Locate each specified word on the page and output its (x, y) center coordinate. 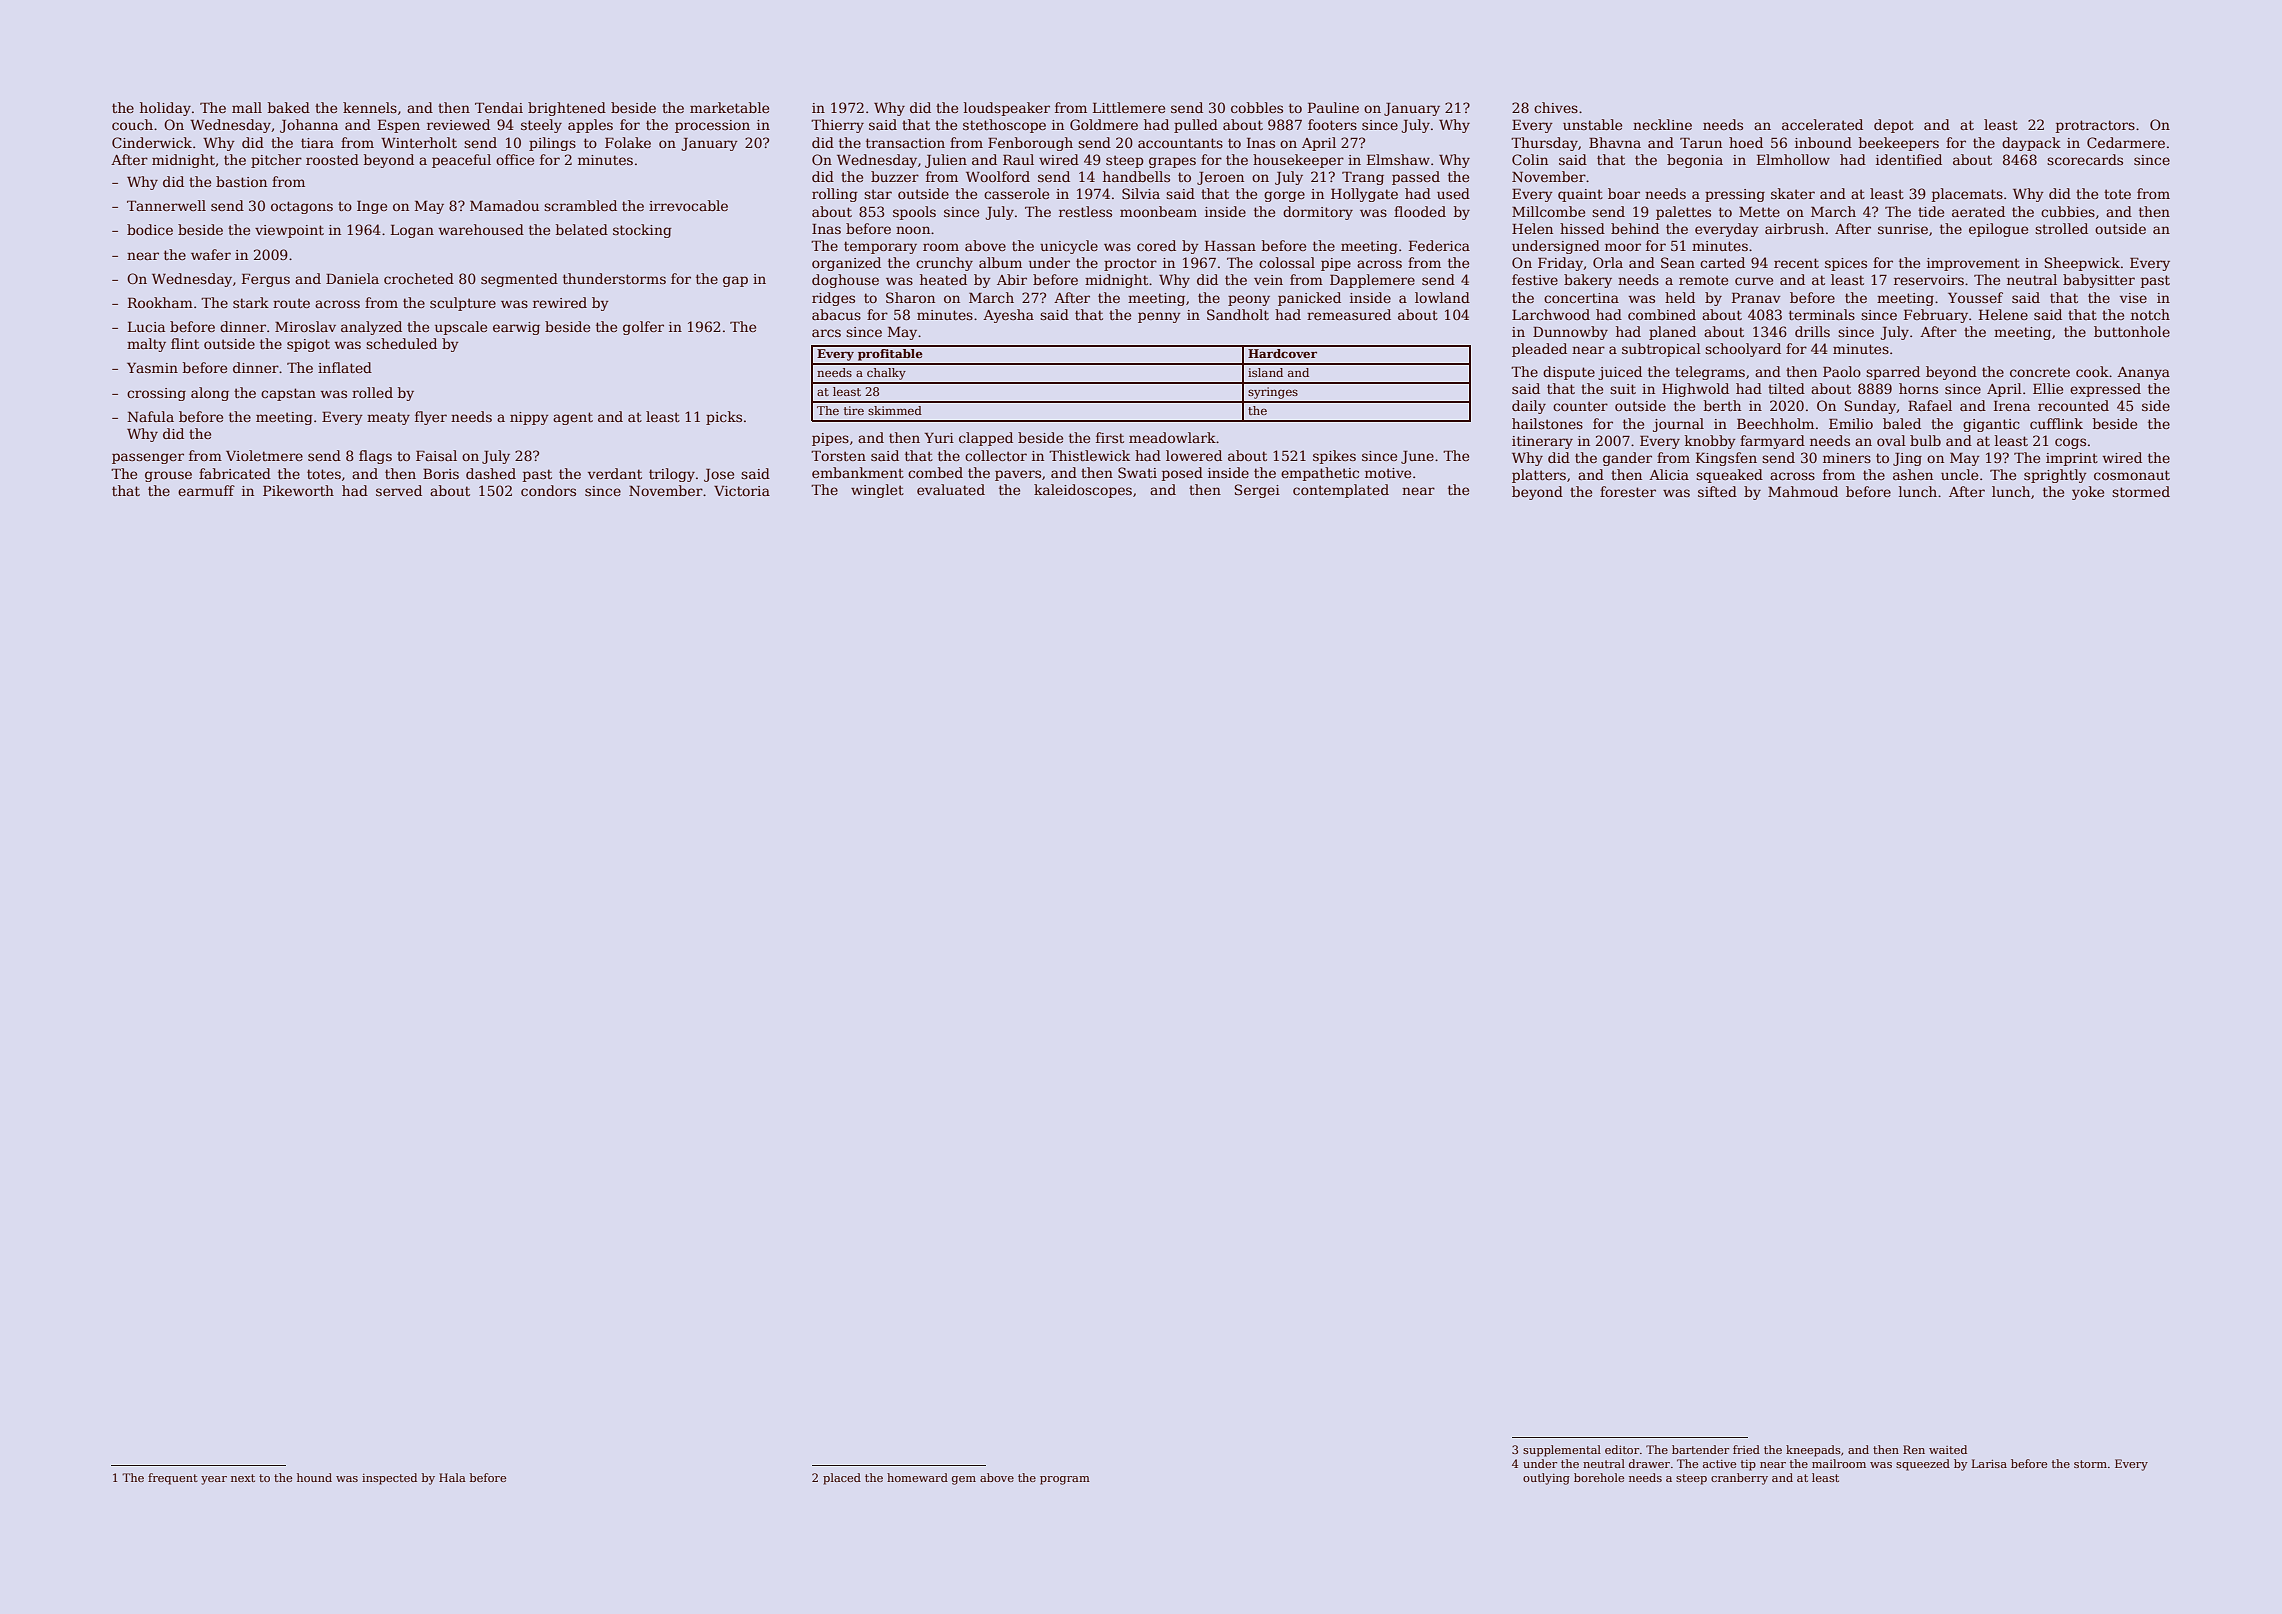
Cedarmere (2126, 142)
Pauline (1333, 107)
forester (1628, 491)
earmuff (206, 490)
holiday (165, 109)
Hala (452, 1477)
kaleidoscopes (1083, 491)
